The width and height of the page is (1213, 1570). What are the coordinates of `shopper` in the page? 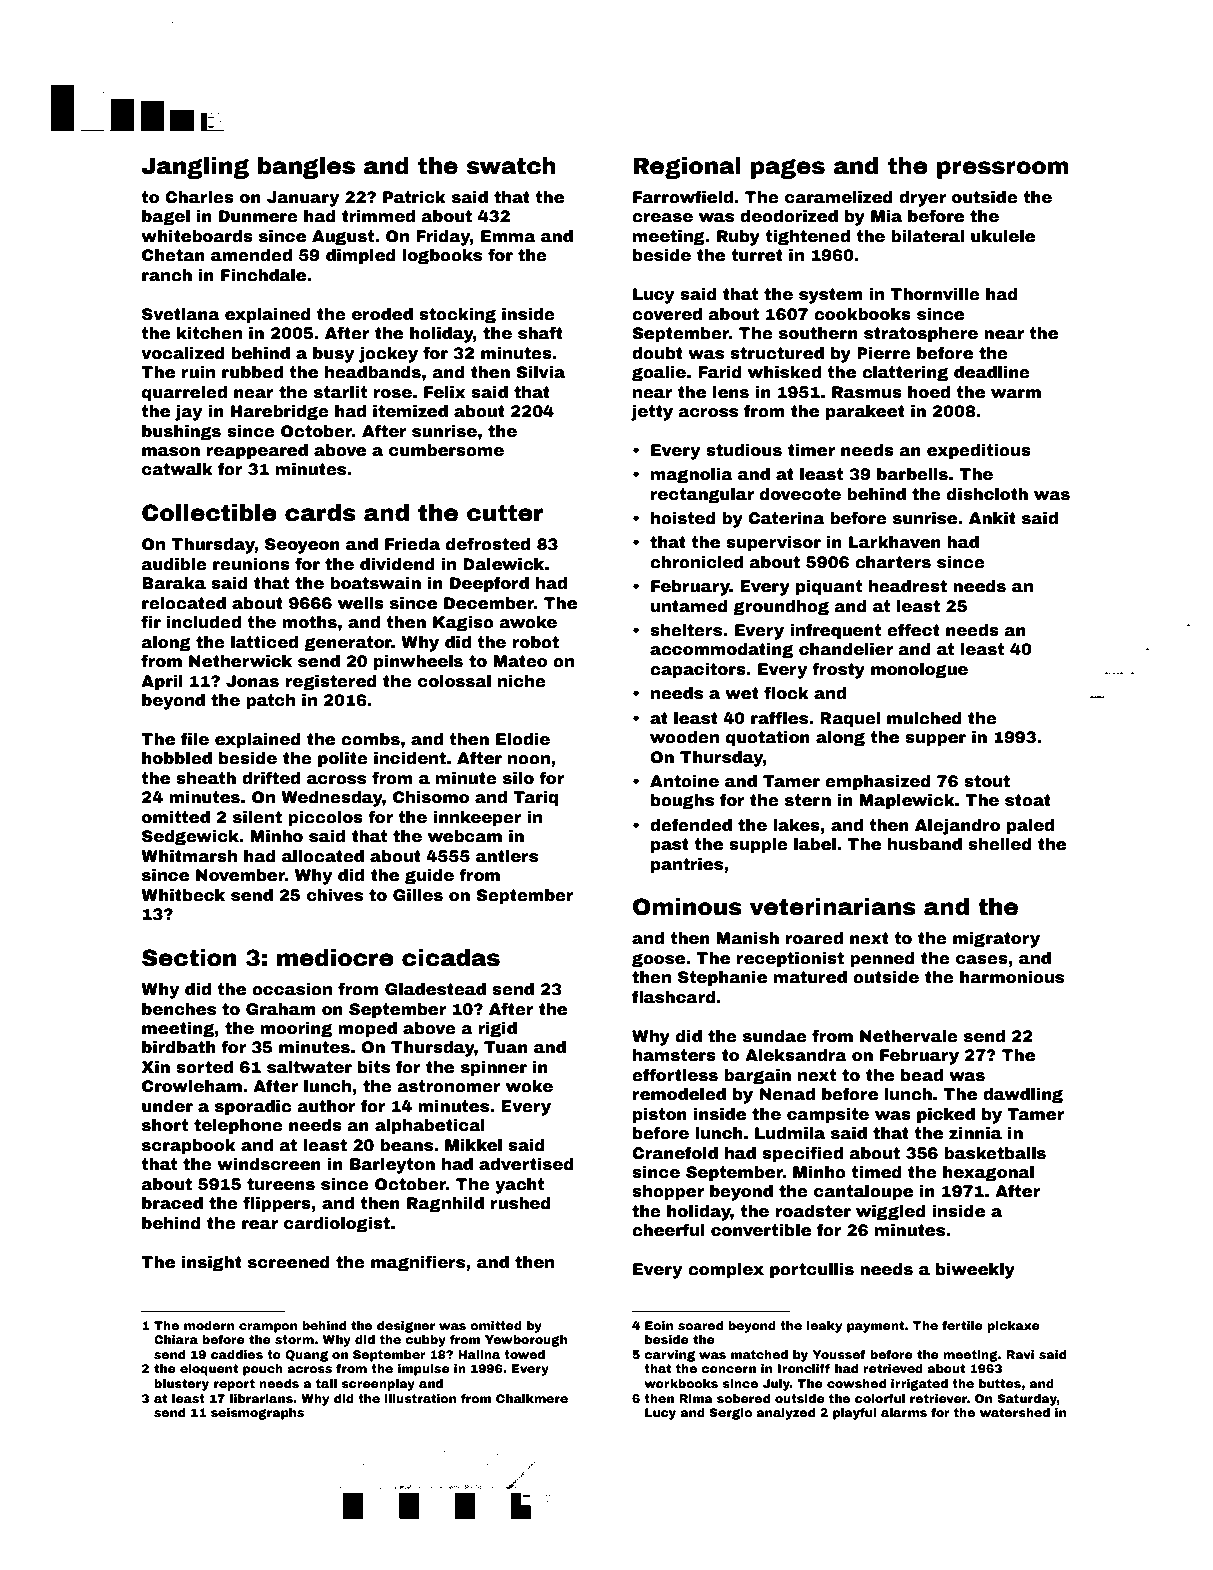 It's located at (668, 1193).
